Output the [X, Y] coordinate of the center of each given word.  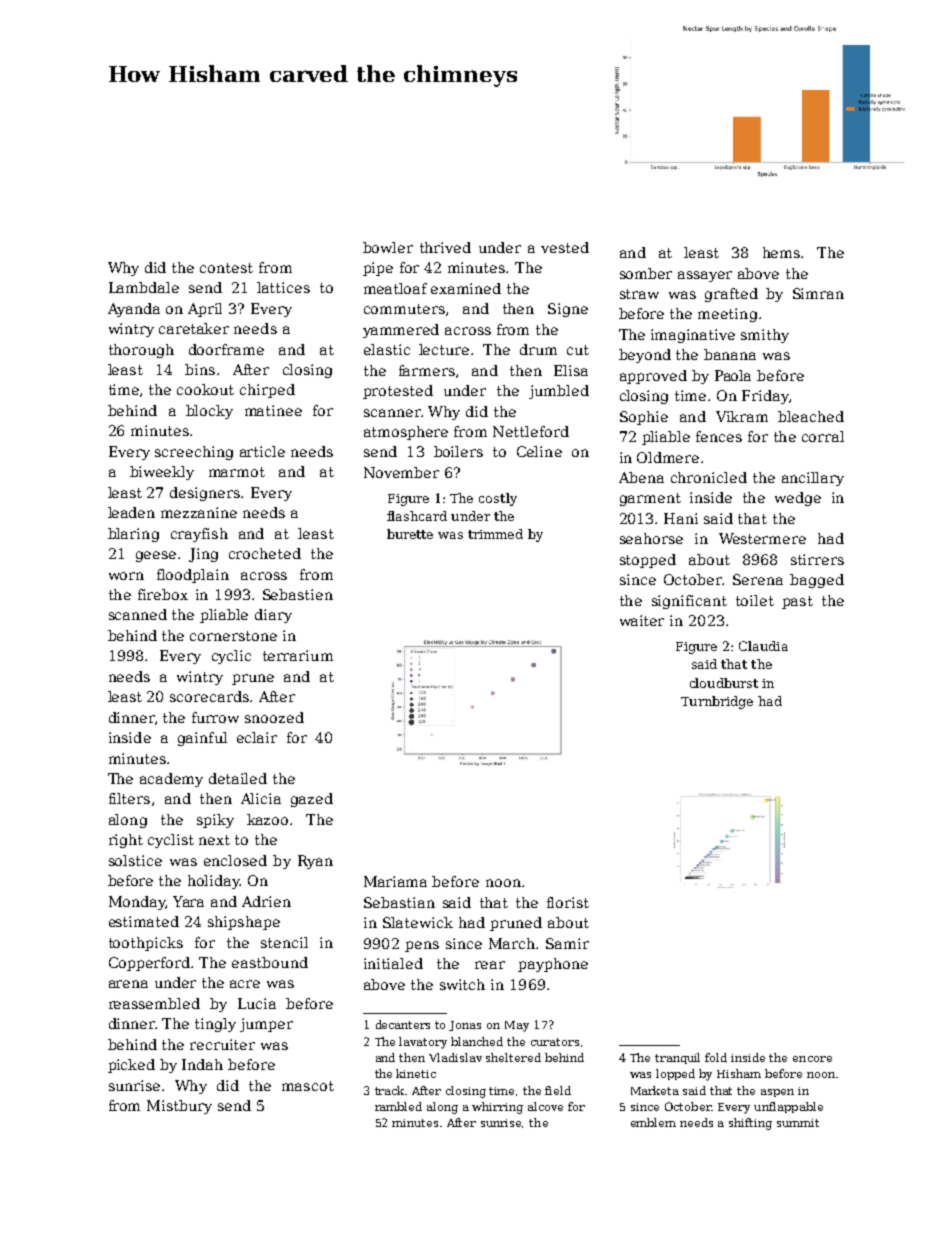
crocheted [265, 553]
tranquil [677, 1058]
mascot [308, 1086]
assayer [705, 276]
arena [128, 984]
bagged [817, 581]
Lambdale [144, 287]
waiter [642, 620]
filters [129, 798]
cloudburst [724, 683]
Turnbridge [717, 702]
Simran [818, 293]
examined [466, 288]
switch [462, 984]
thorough [141, 351]
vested [565, 247]
